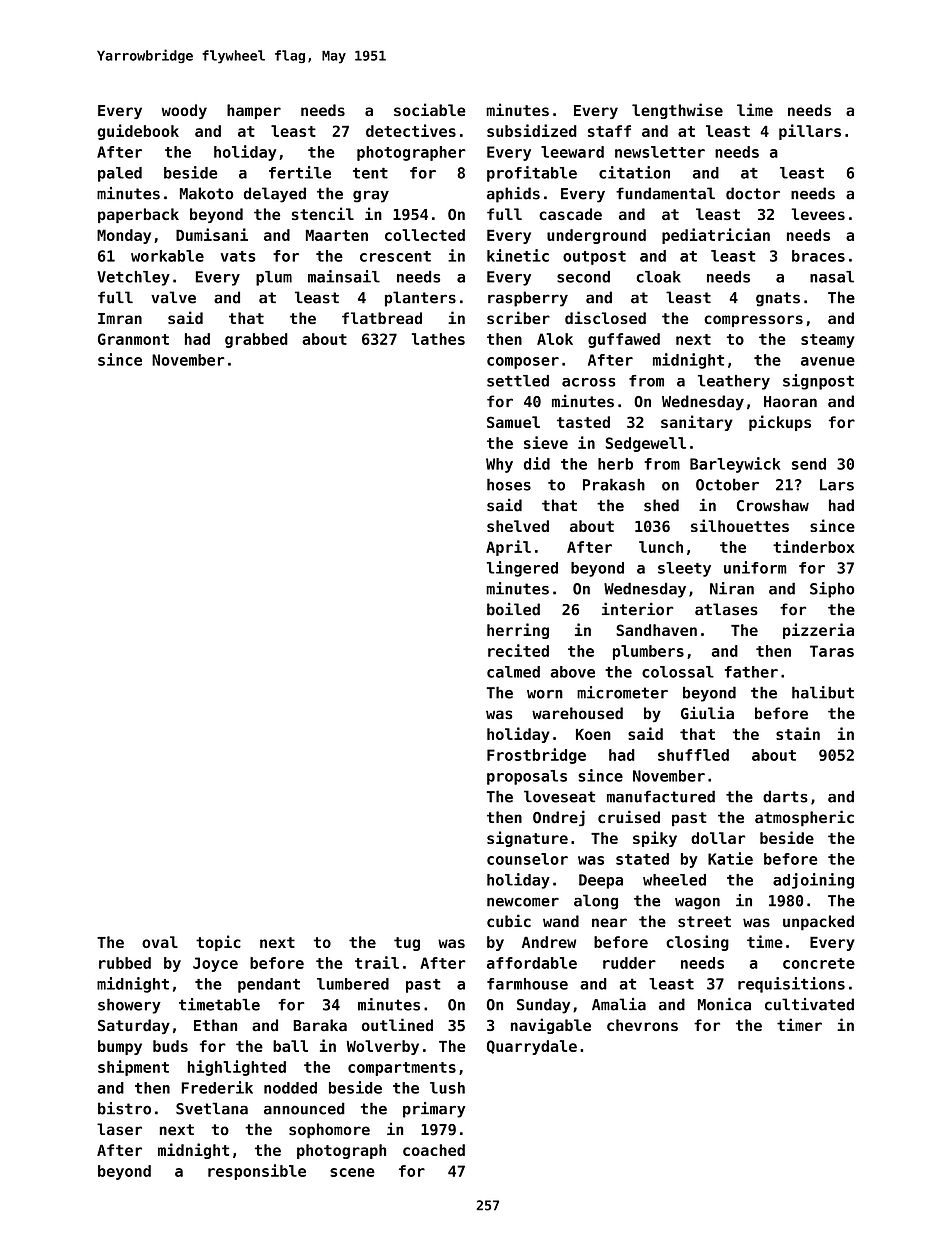 This screenshot has height=1233, width=952. What do you see at coordinates (160, 942) in the screenshot?
I see `oval` at bounding box center [160, 942].
